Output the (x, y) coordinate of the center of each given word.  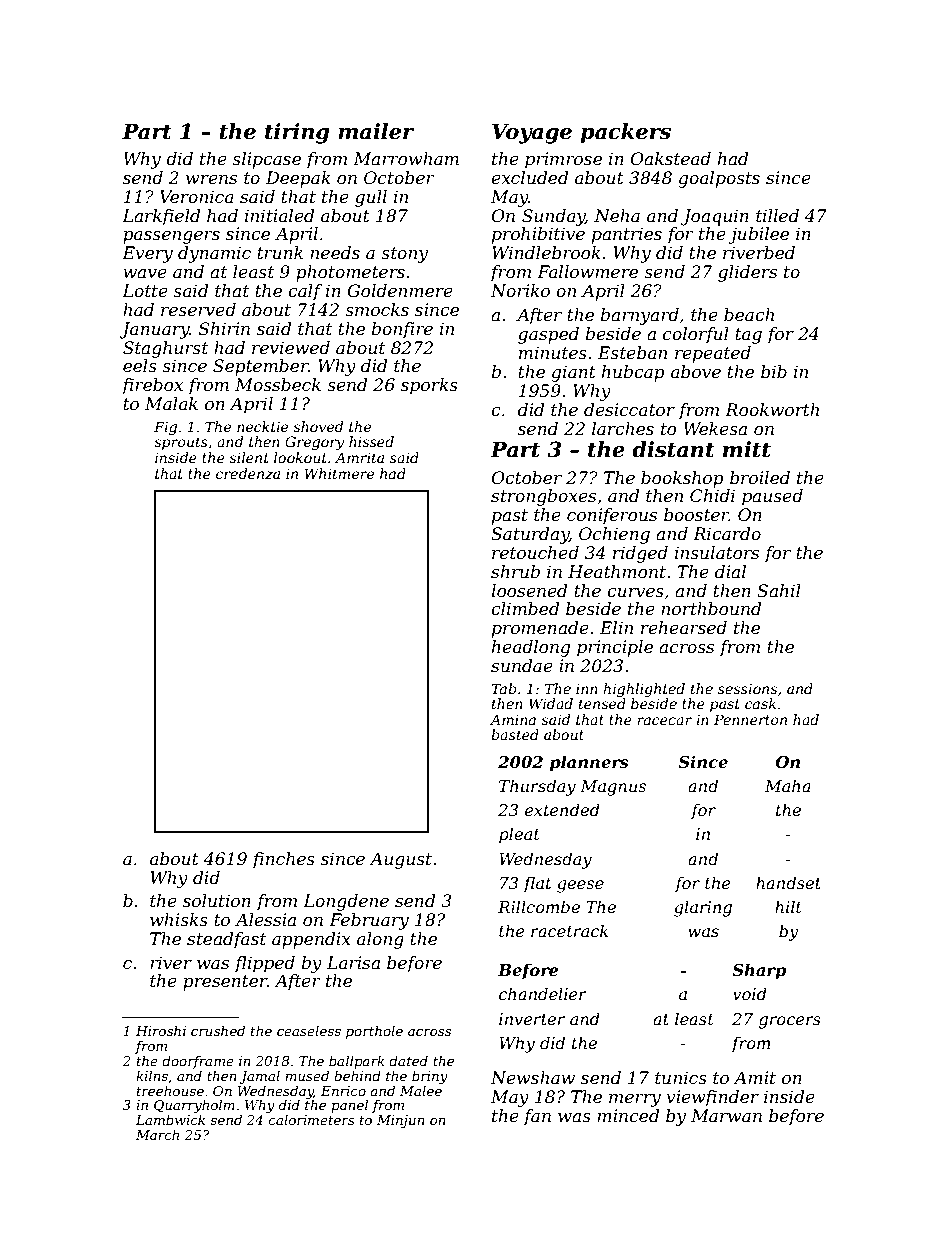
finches (283, 860)
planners (589, 763)
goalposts (719, 179)
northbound (711, 609)
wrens (211, 180)
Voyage (532, 133)
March (157, 1134)
